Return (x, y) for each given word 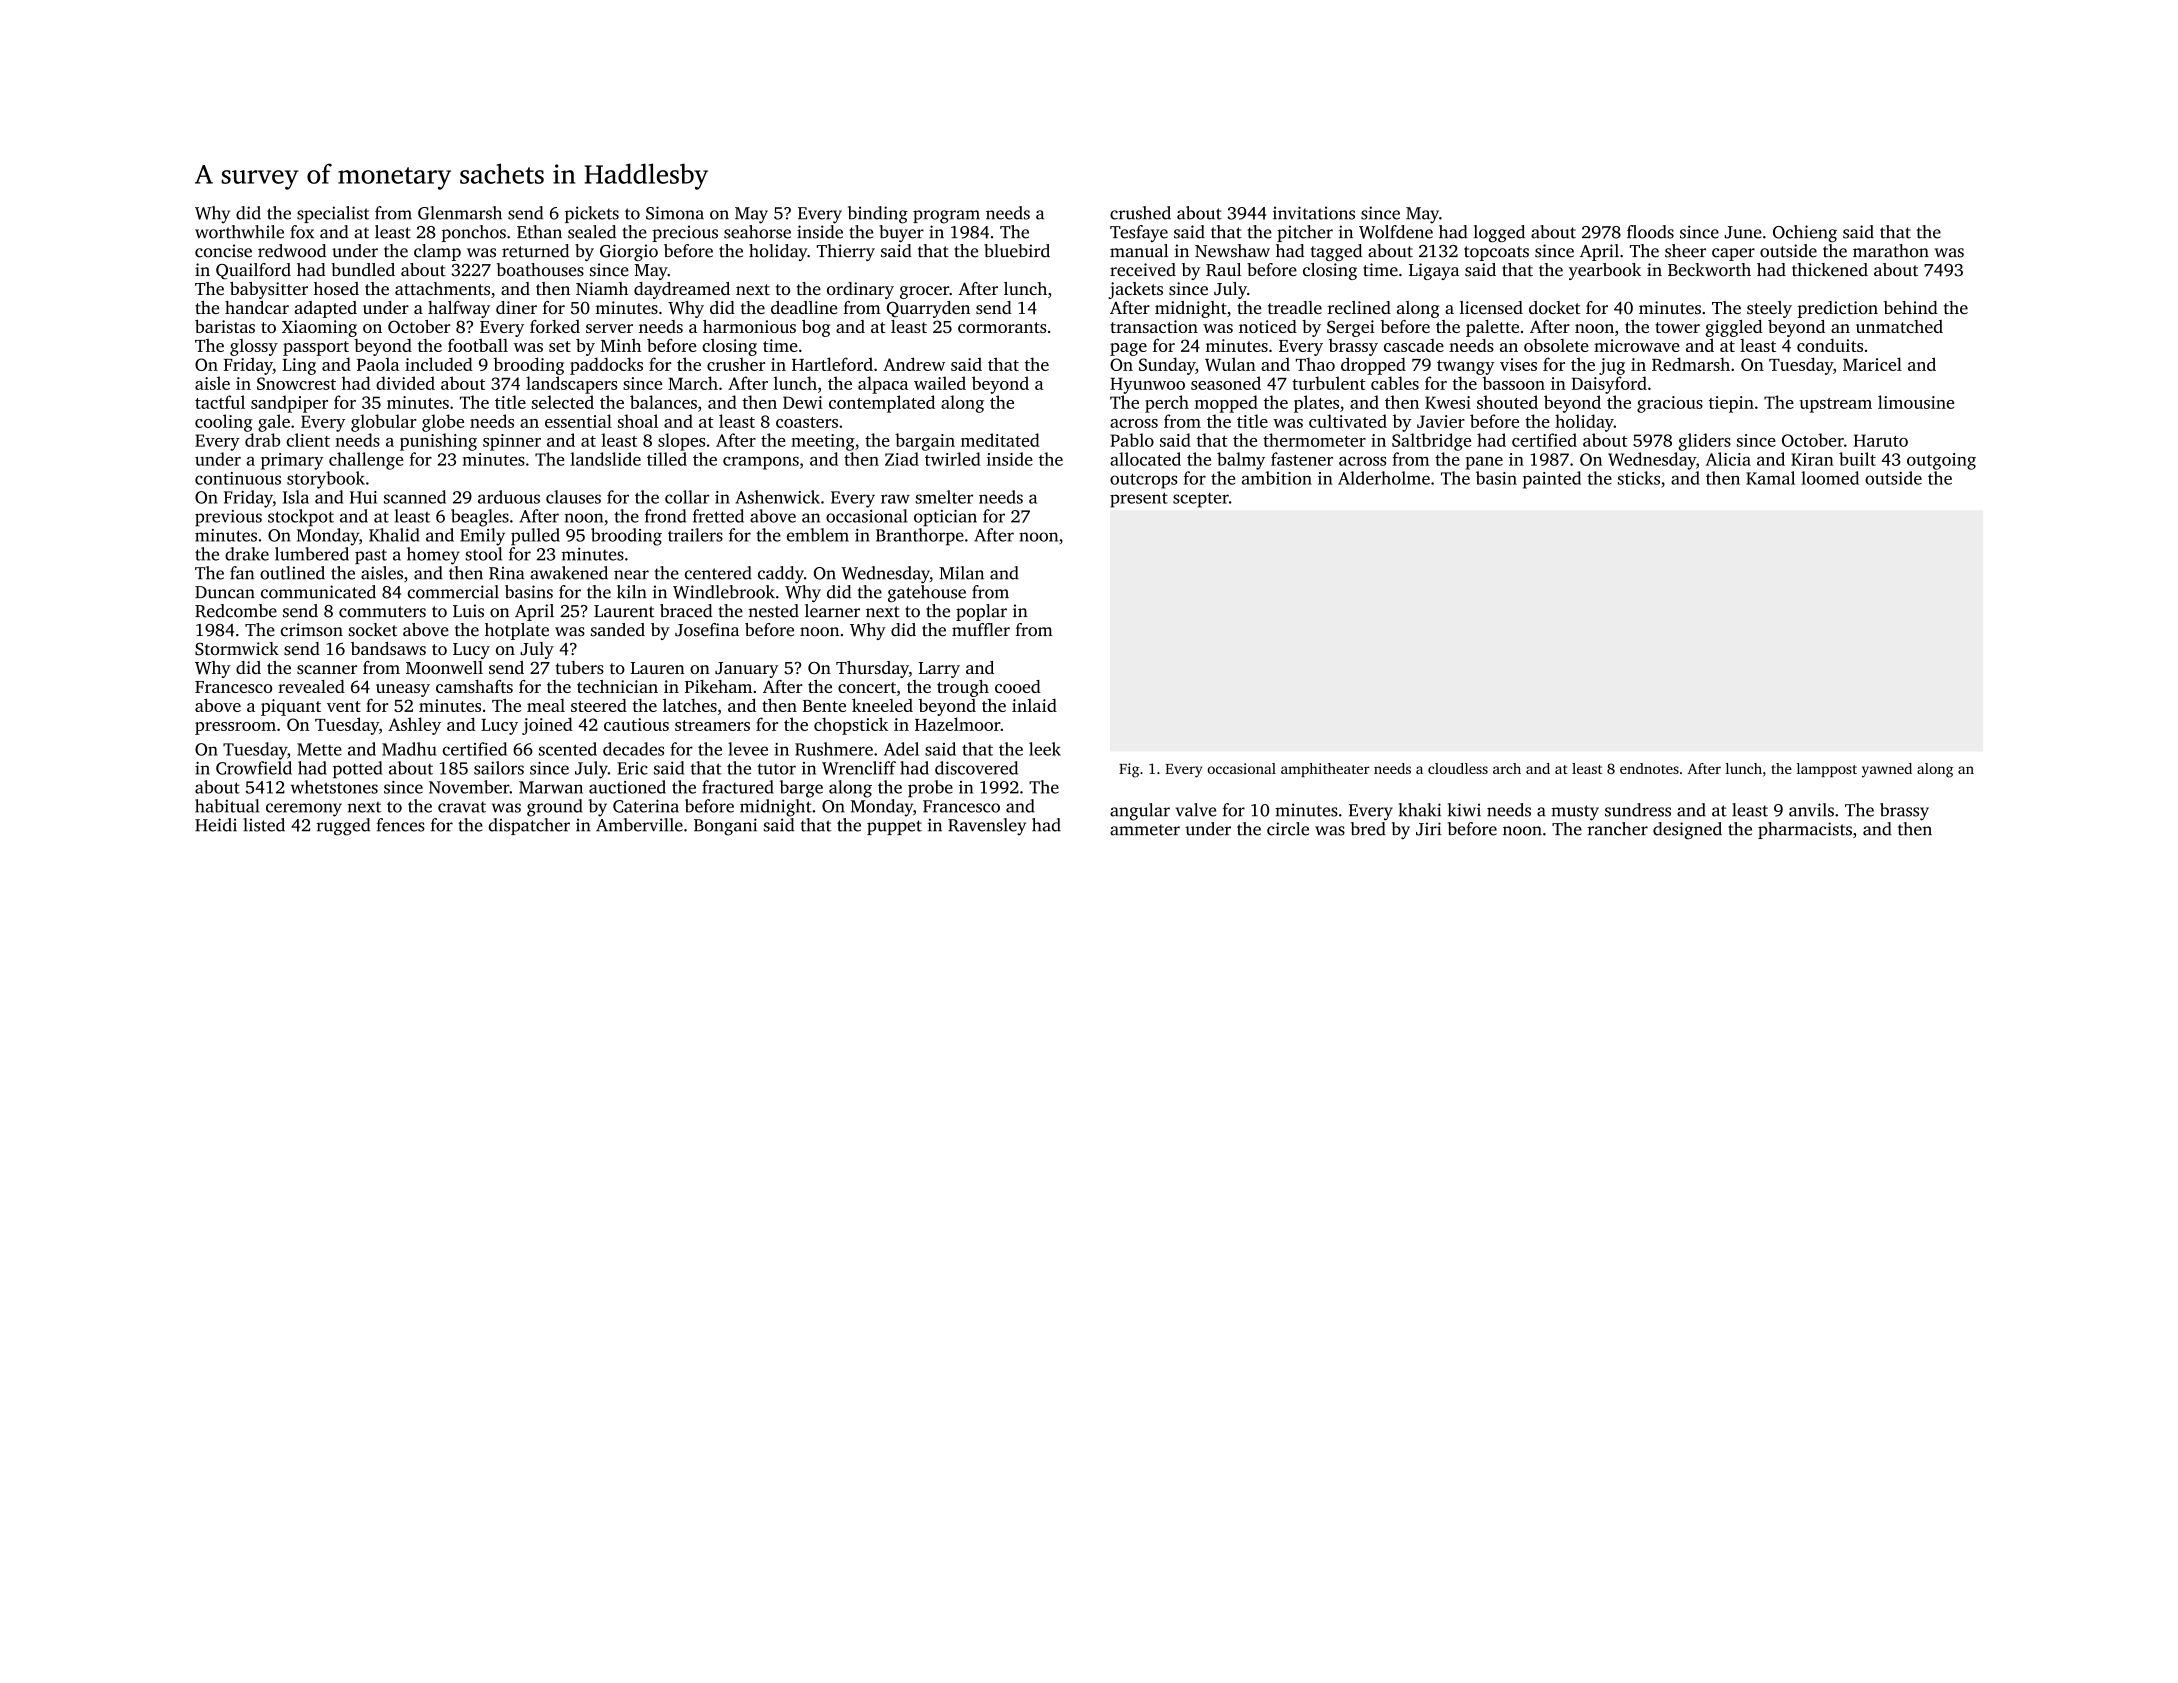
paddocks (606, 366)
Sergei (1351, 328)
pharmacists (1805, 830)
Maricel (1872, 364)
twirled (953, 459)
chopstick (851, 726)
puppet (894, 827)
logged (1499, 234)
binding (878, 215)
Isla (296, 497)
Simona (675, 213)
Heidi (216, 825)
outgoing (1941, 461)
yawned (1887, 770)
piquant (291, 707)
